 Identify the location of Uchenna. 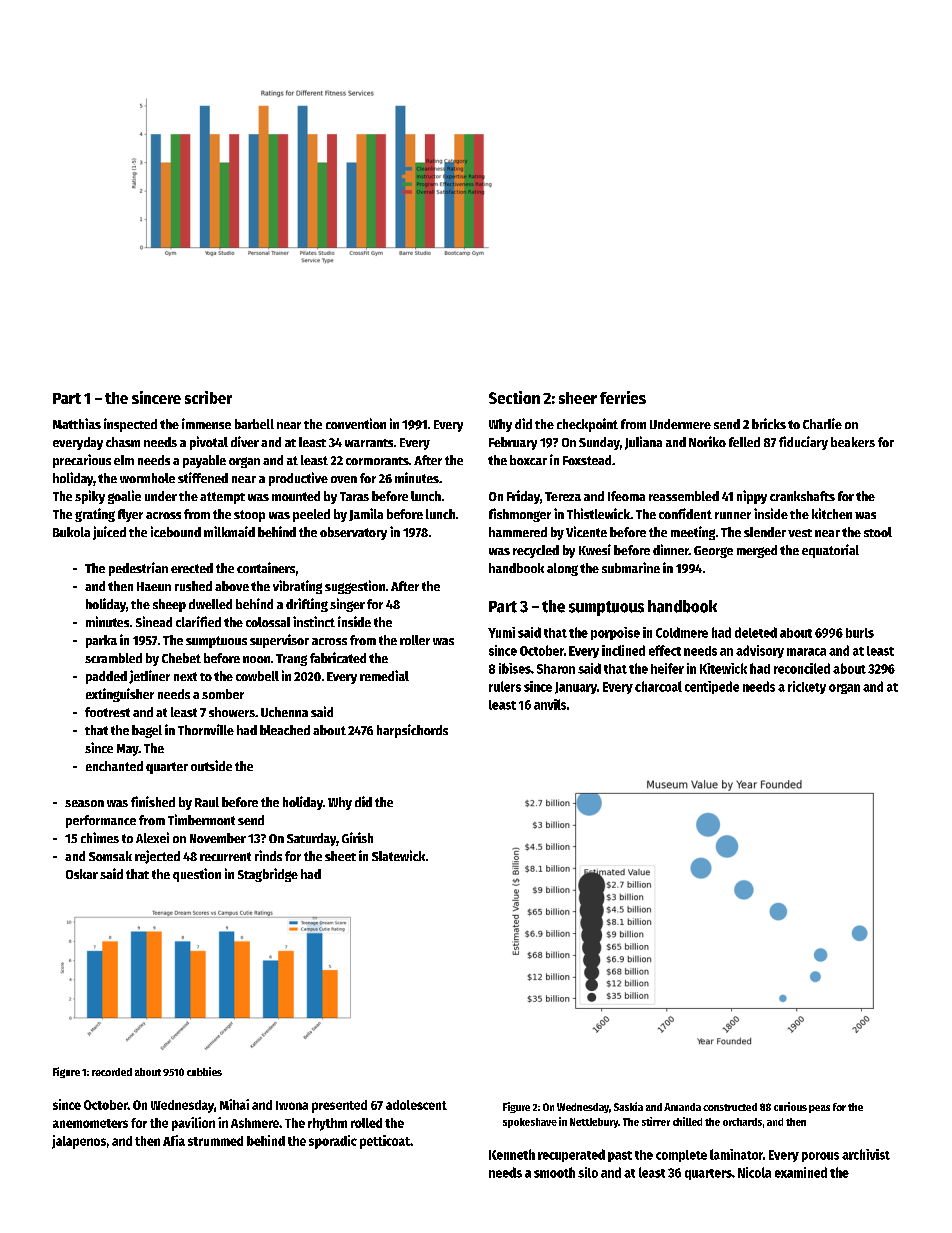
(284, 712).
